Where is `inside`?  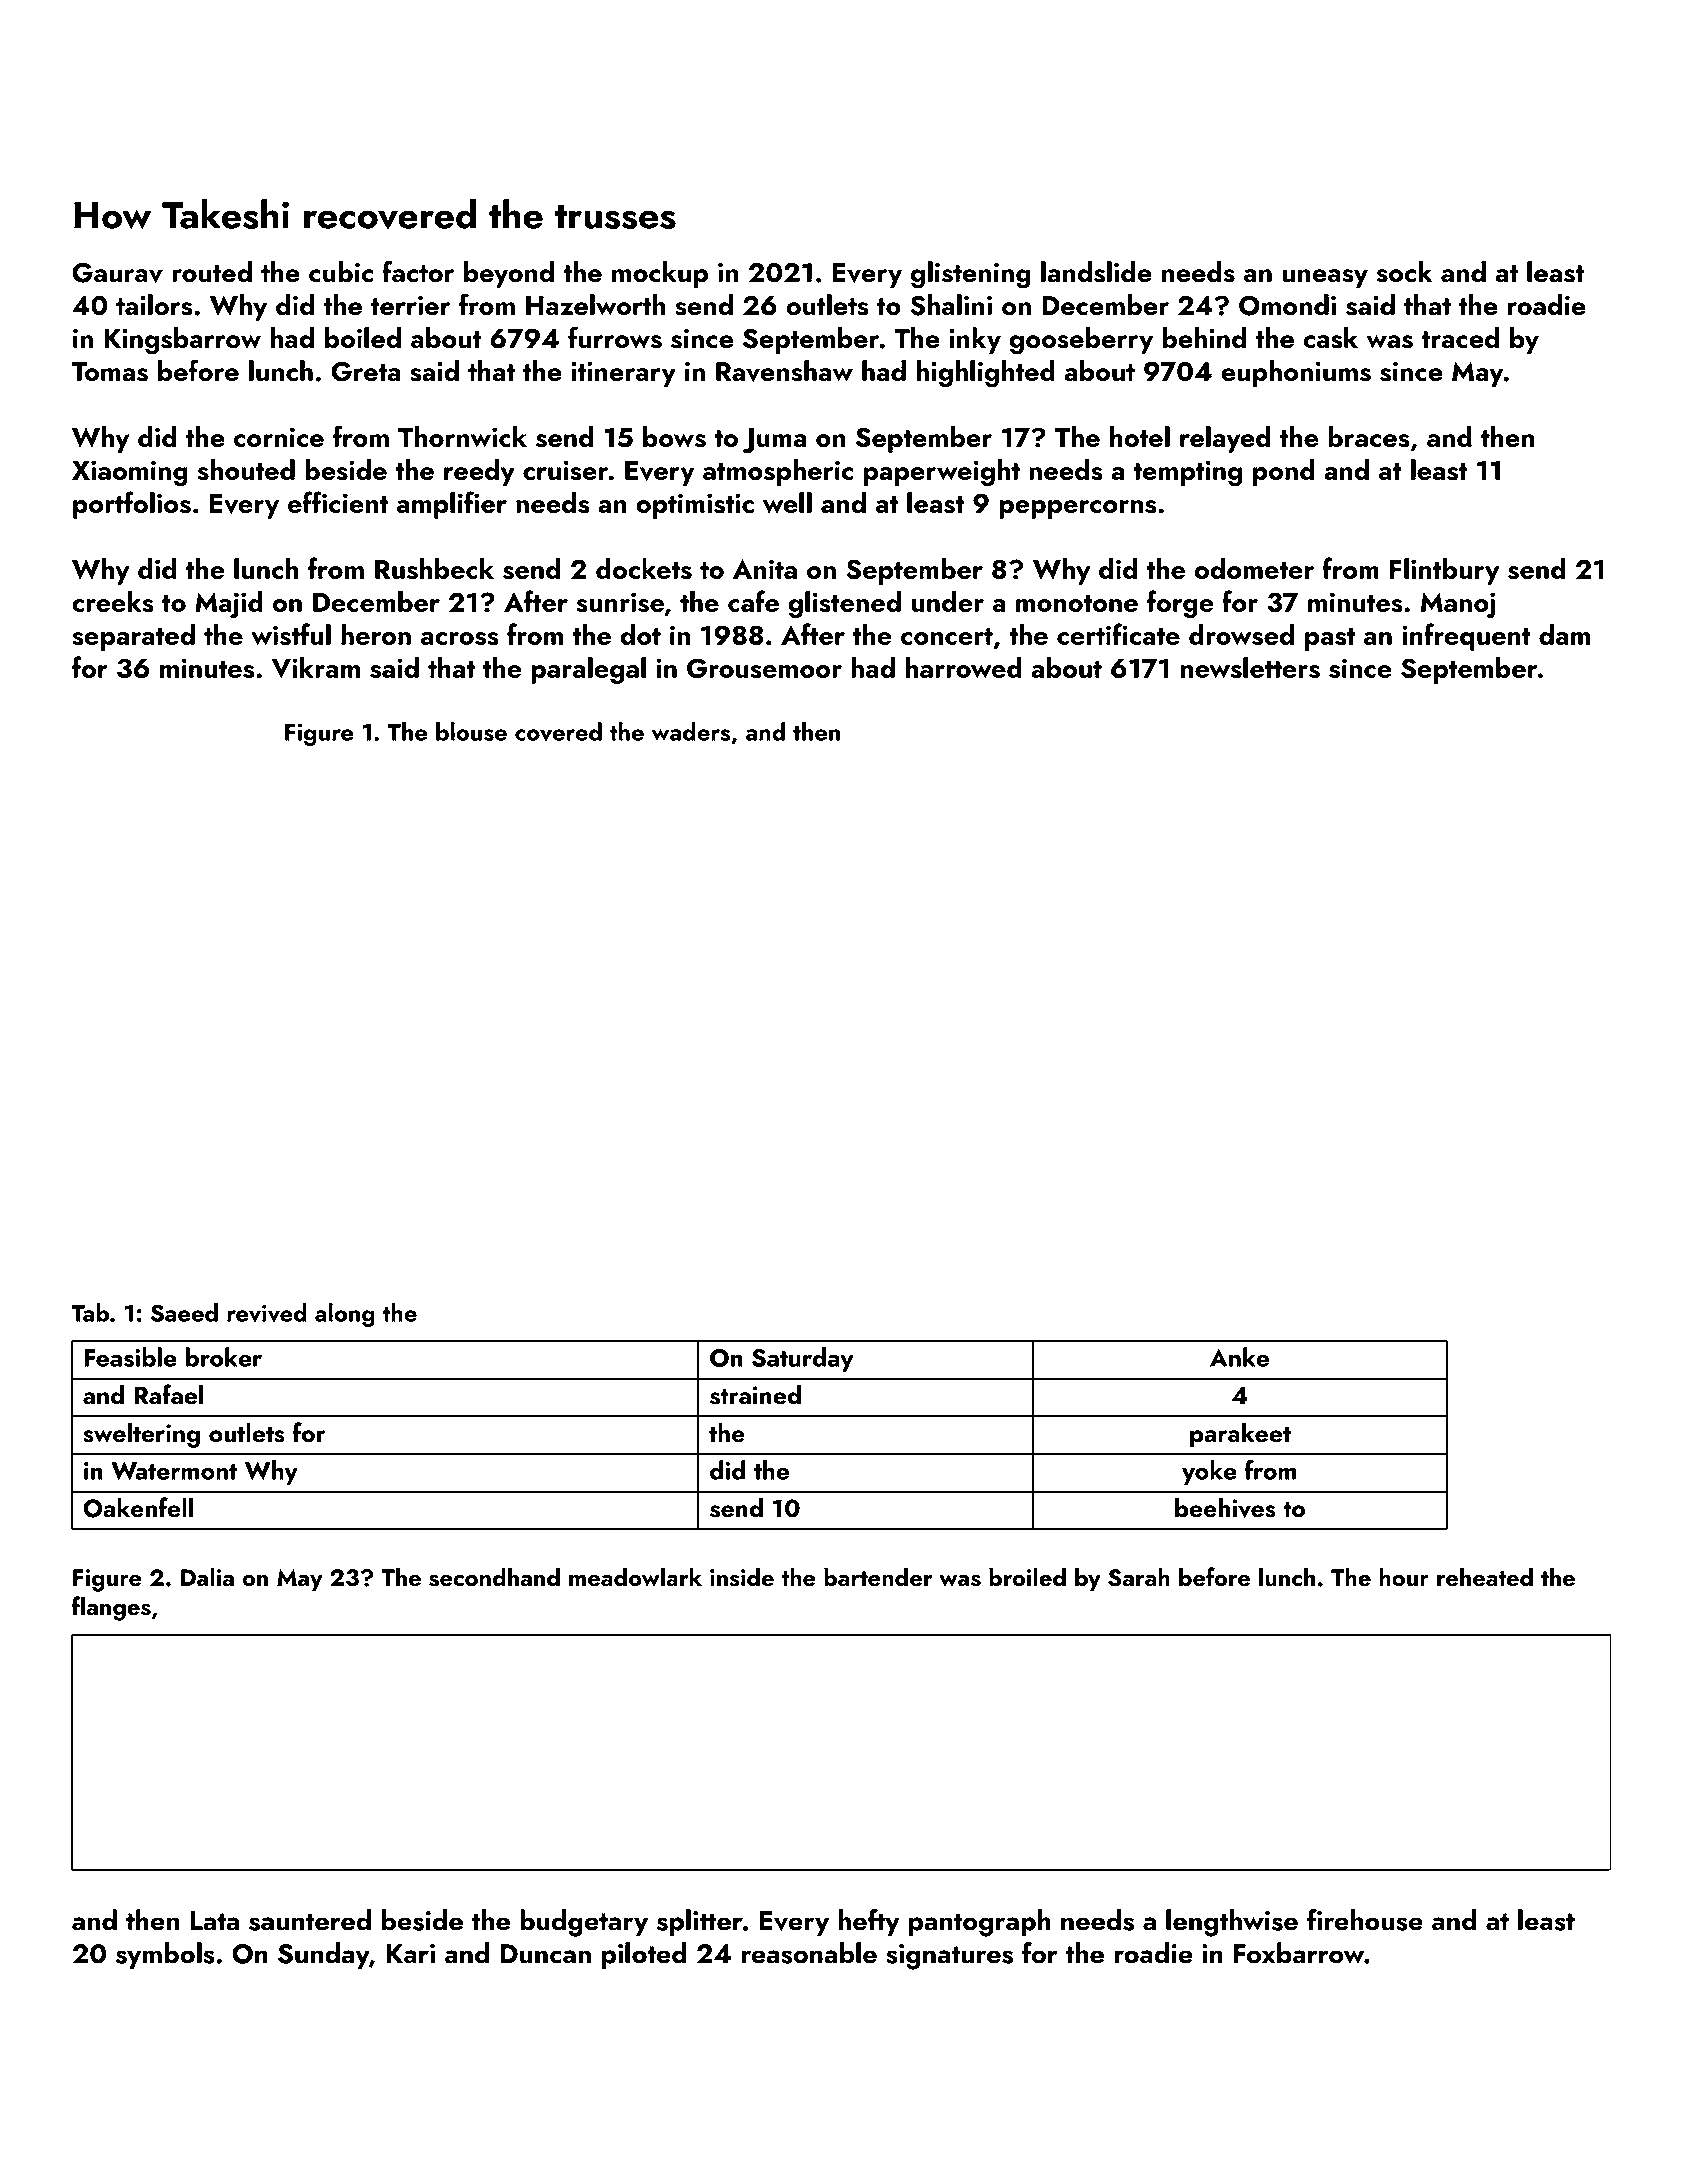
inside is located at coordinates (742, 1577).
